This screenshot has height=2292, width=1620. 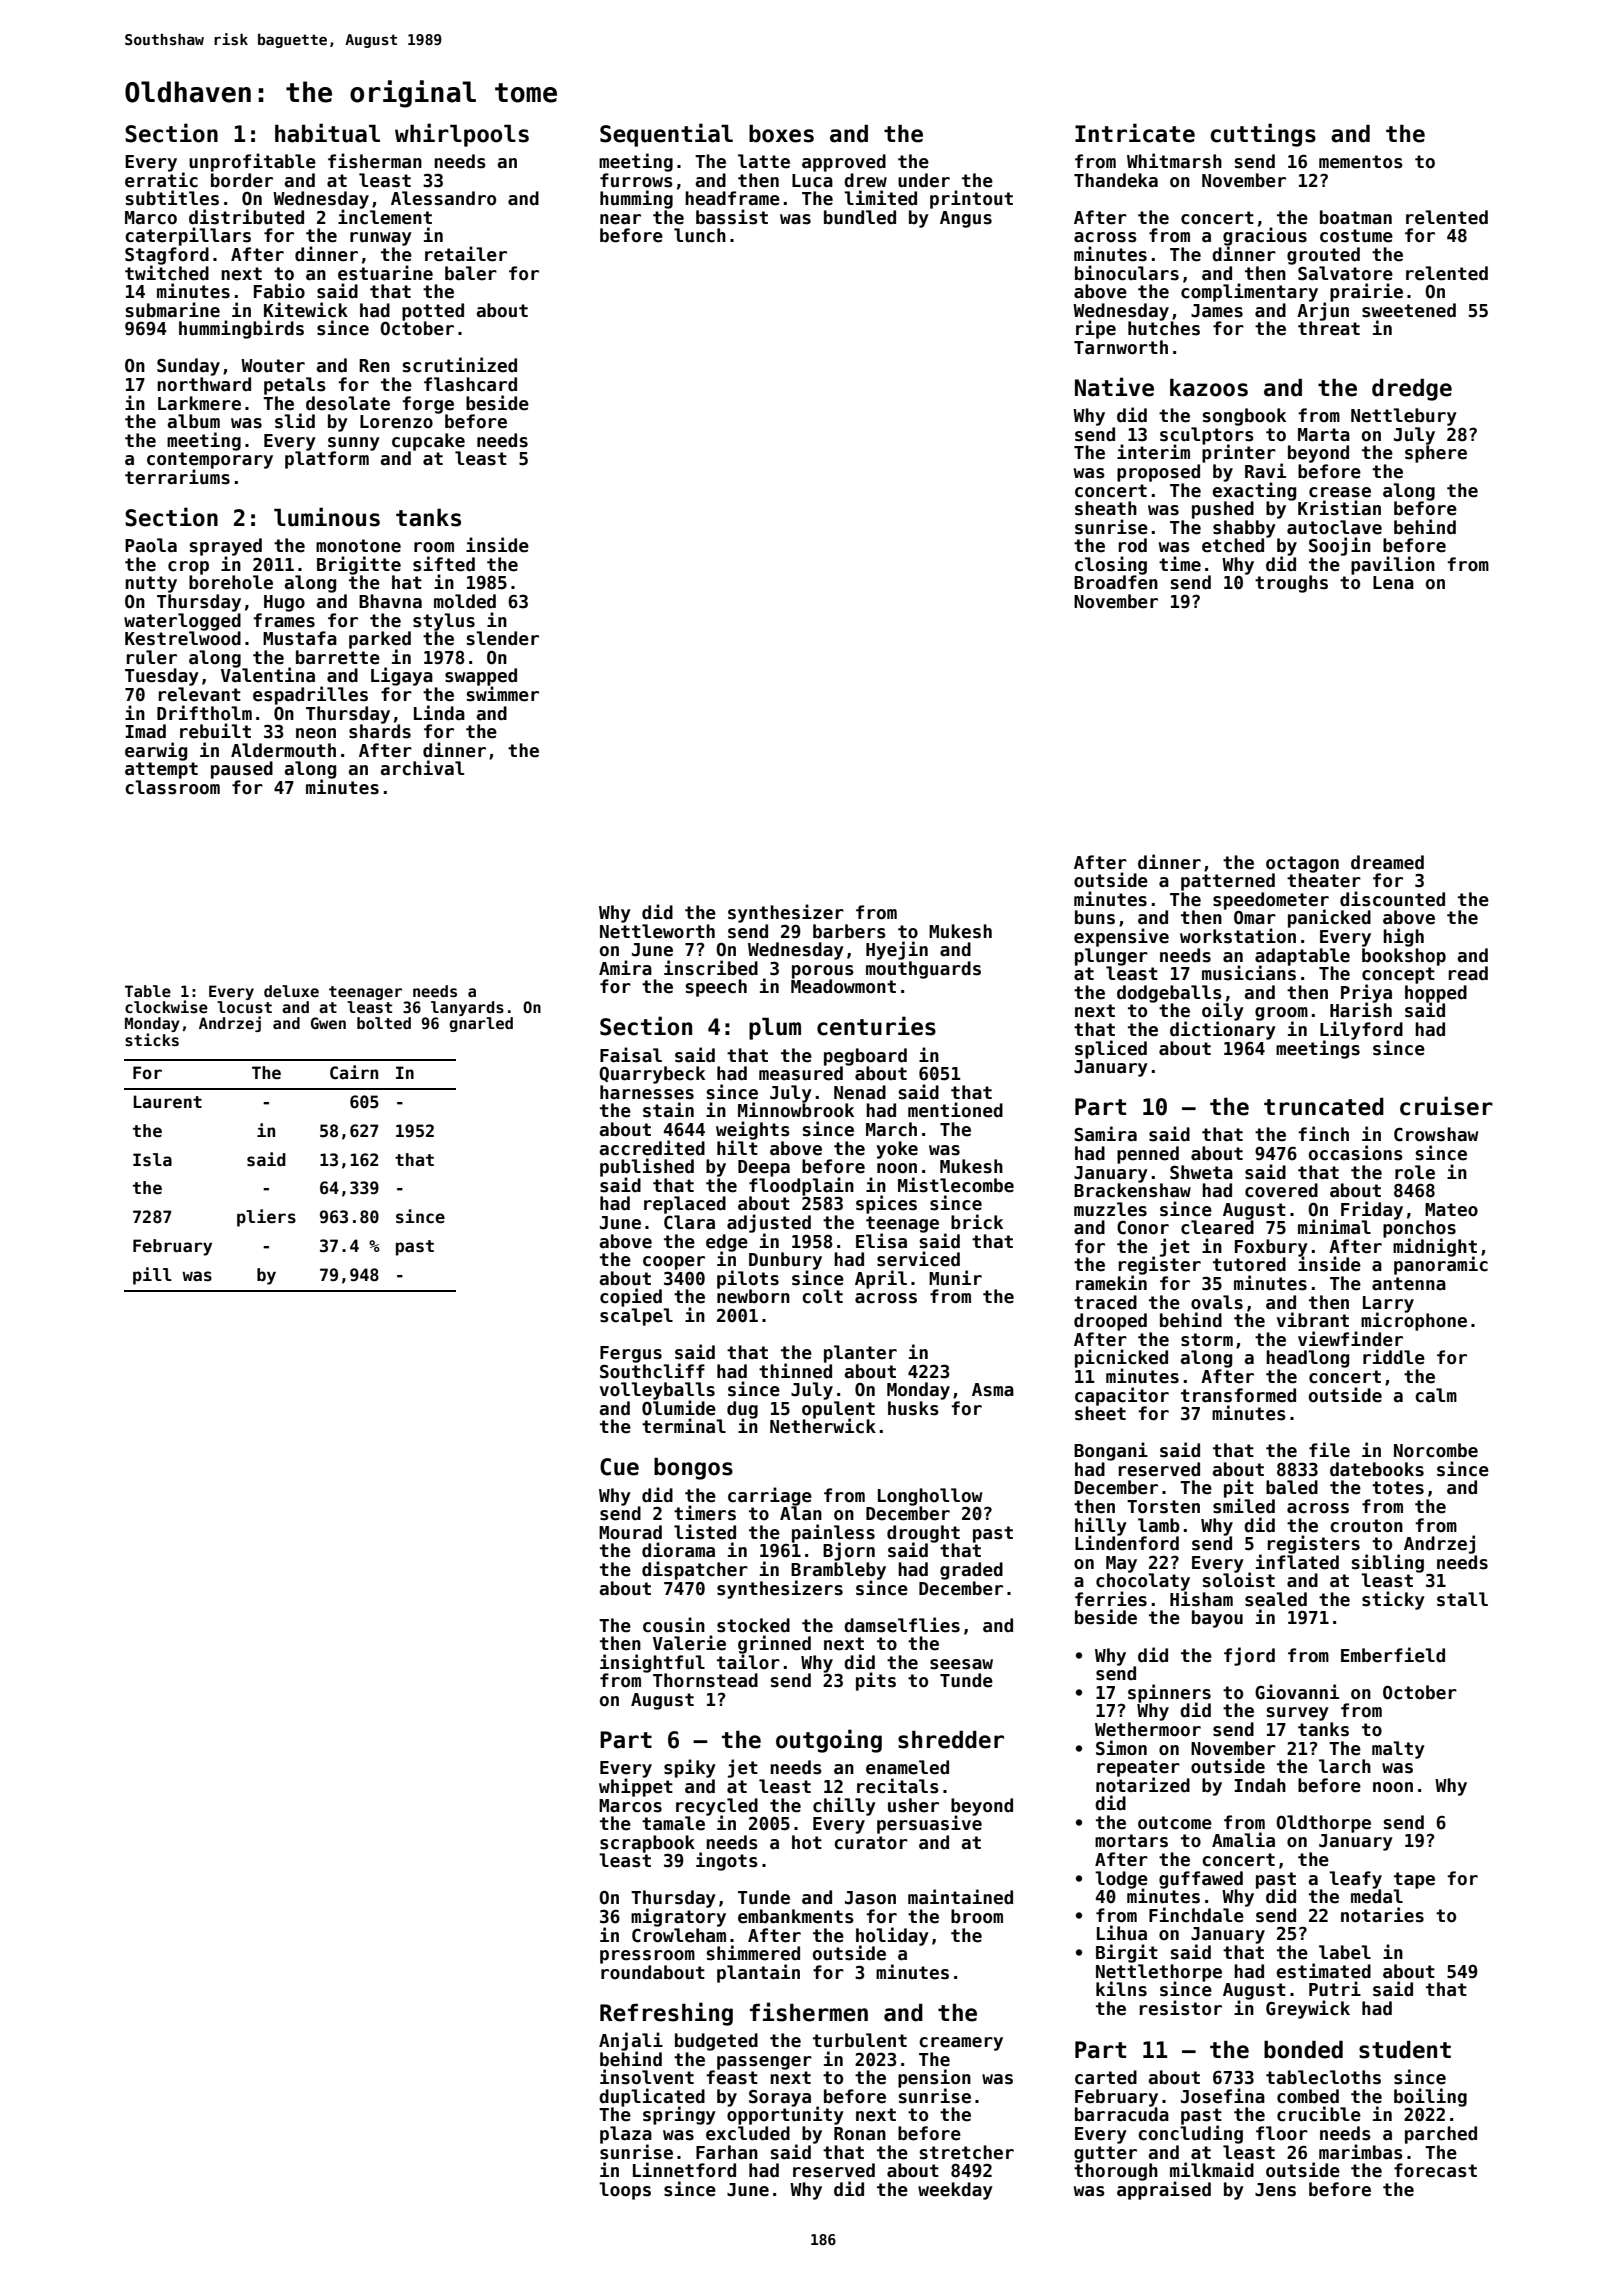 I want to click on Linnetford, so click(x=684, y=2170).
